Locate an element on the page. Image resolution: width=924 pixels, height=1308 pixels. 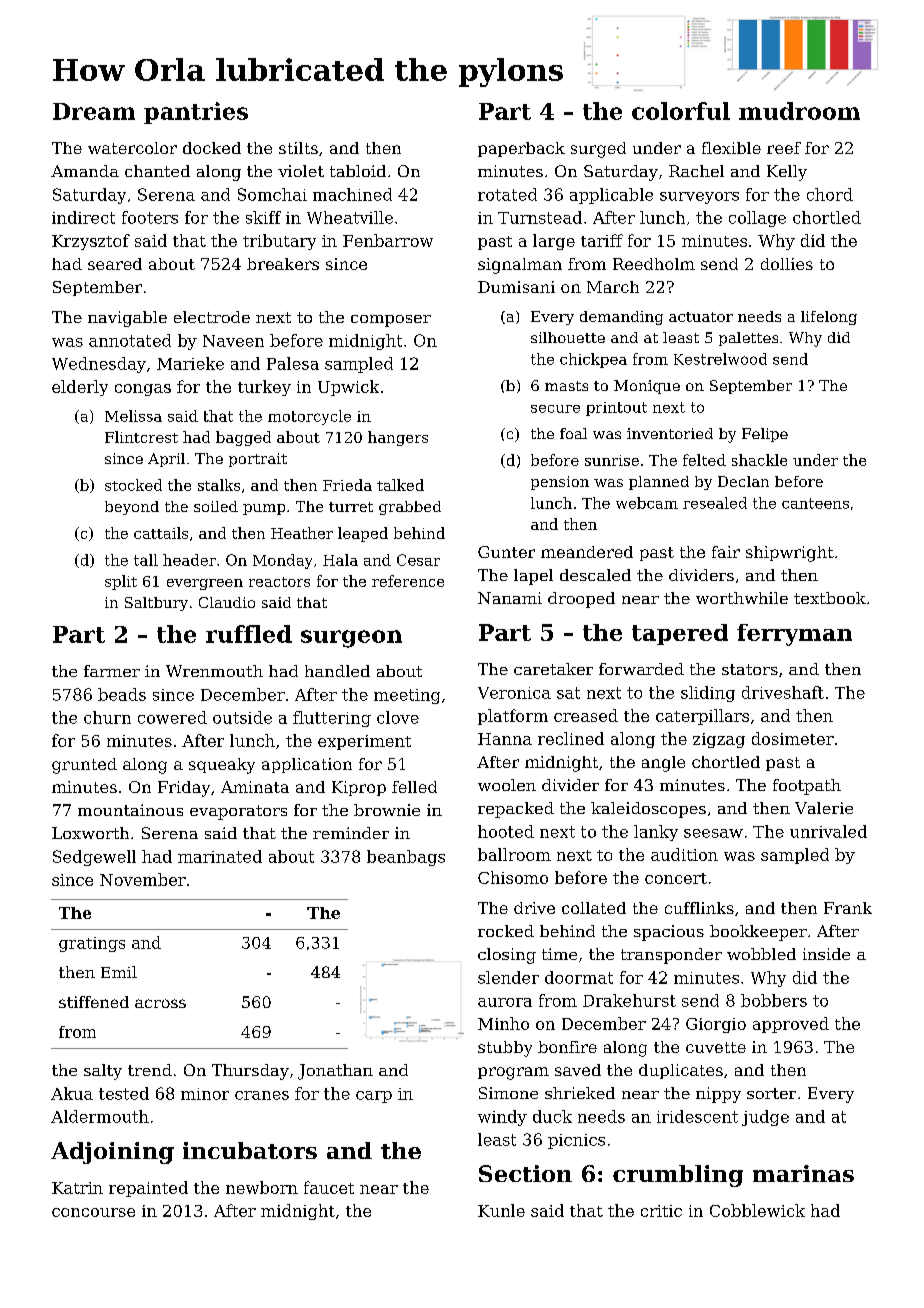
forwarded is located at coordinates (641, 669).
